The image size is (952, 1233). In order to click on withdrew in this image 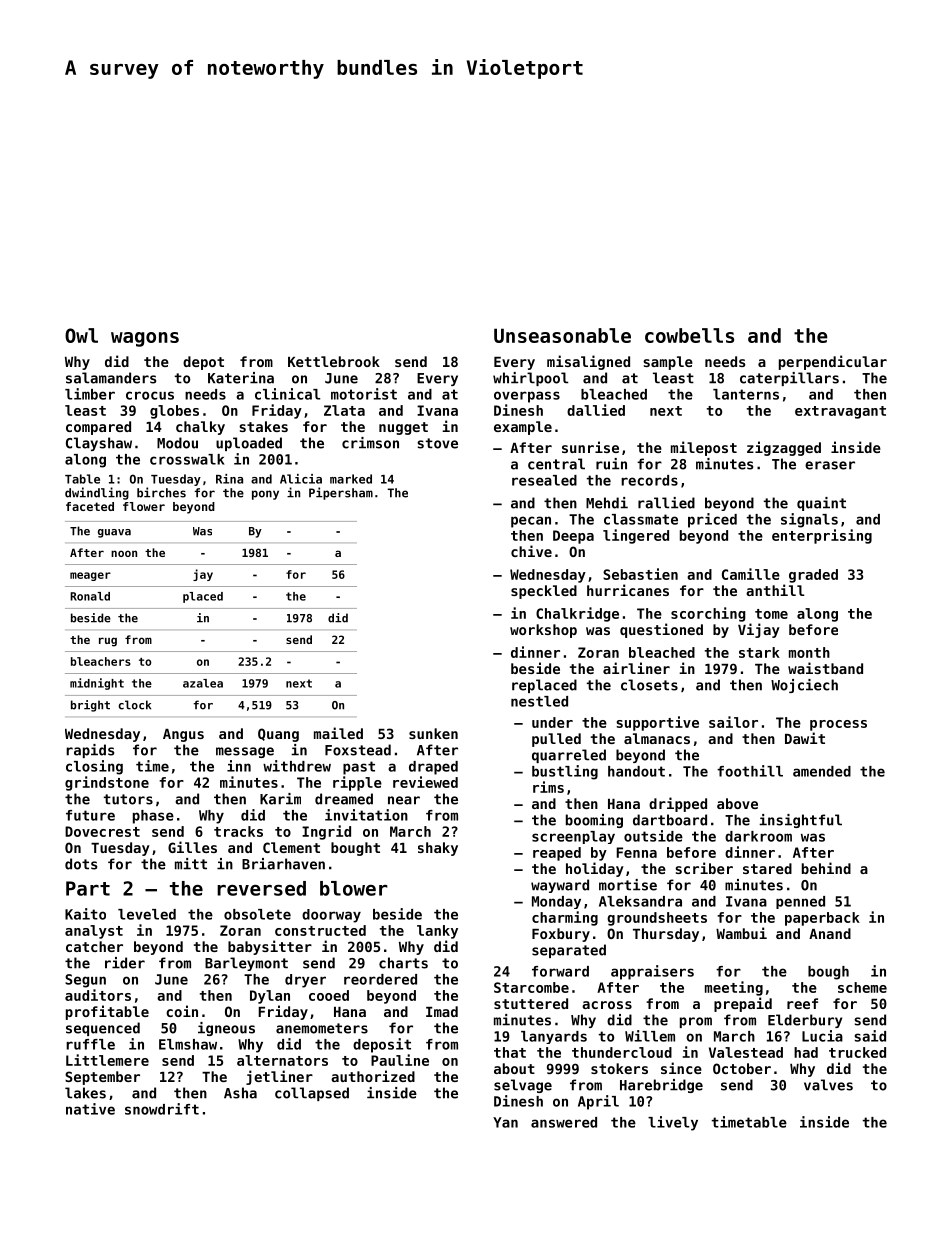, I will do `click(297, 766)`.
